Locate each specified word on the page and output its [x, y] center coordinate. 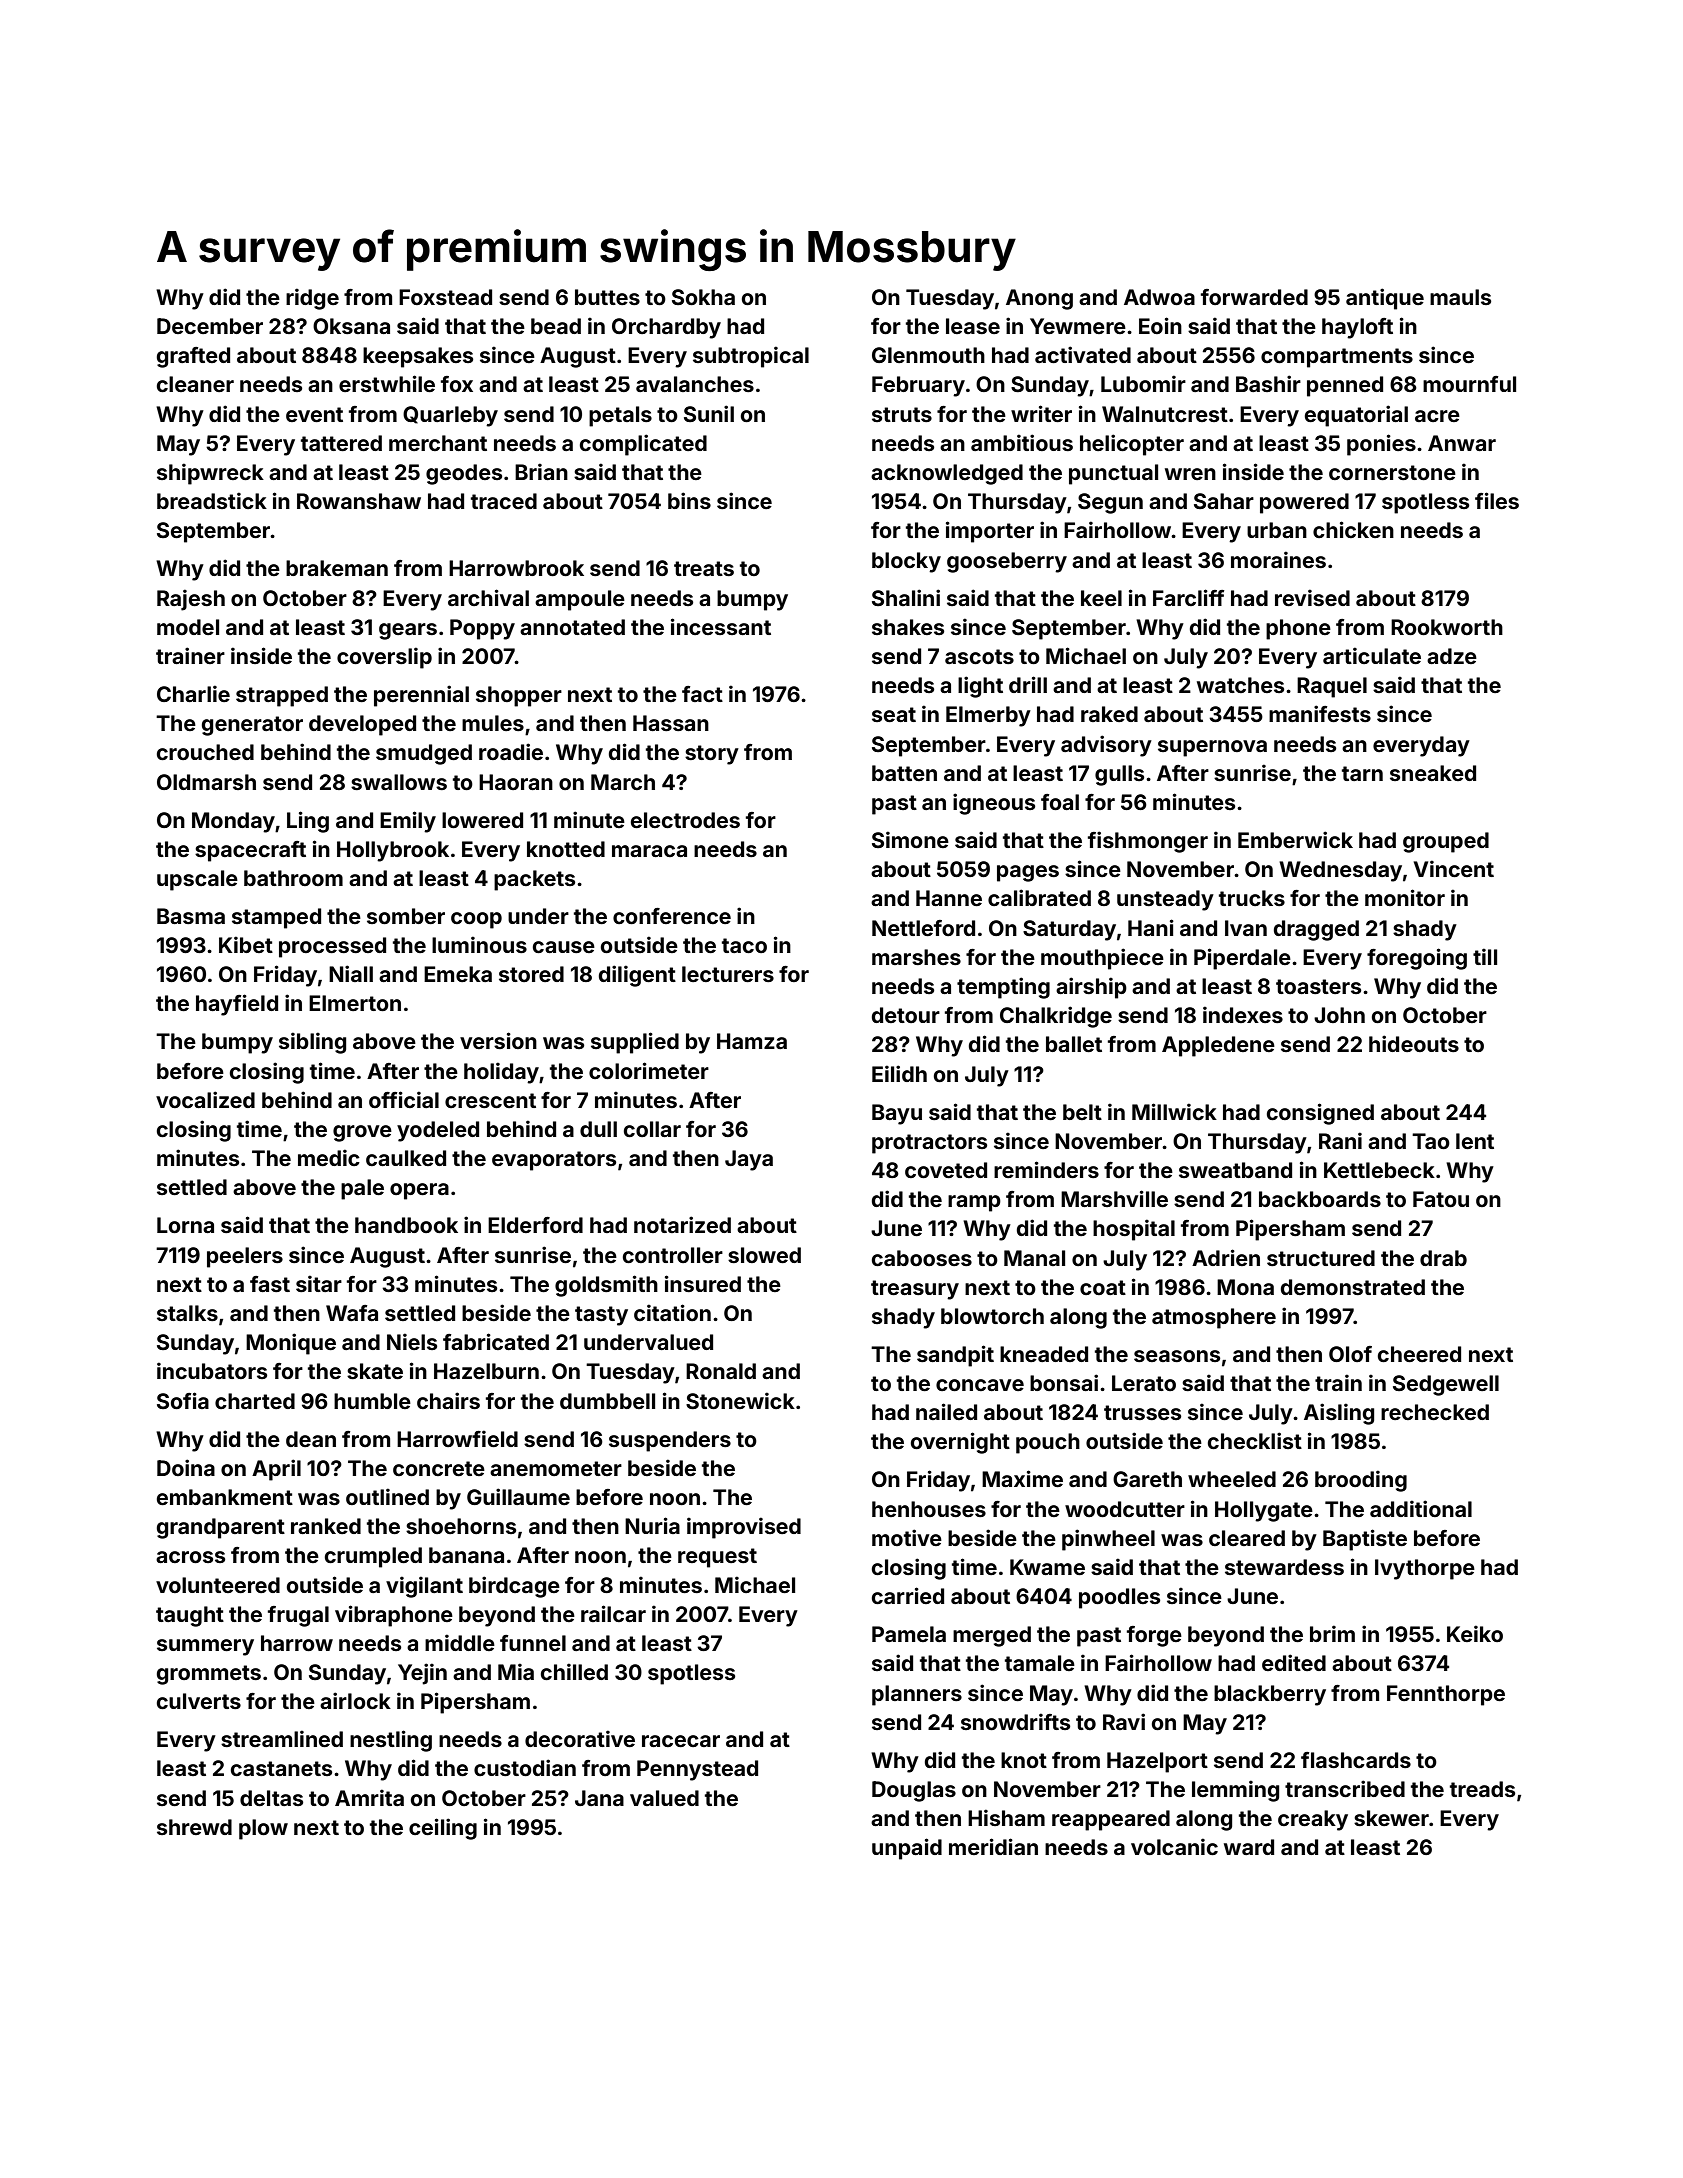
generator [252, 726]
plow [263, 1829]
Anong [1039, 299]
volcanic [1174, 1846]
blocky [906, 562]
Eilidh [899, 1073]
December [210, 326]
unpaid [907, 1849]
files [1497, 500]
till [1485, 956]
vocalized [205, 1099]
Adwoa [1159, 297]
